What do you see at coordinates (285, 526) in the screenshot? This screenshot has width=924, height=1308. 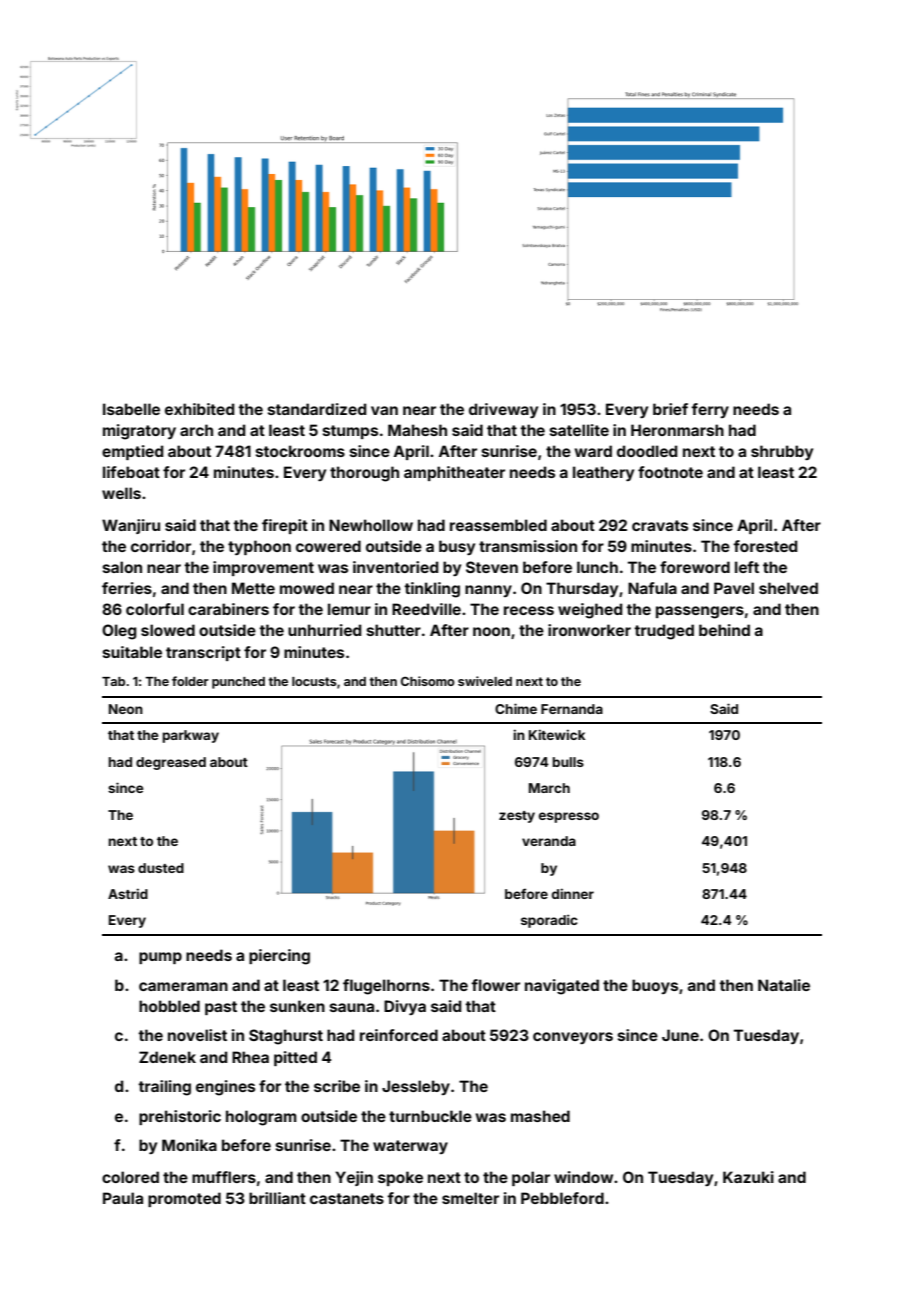 I see `firepit` at bounding box center [285, 526].
